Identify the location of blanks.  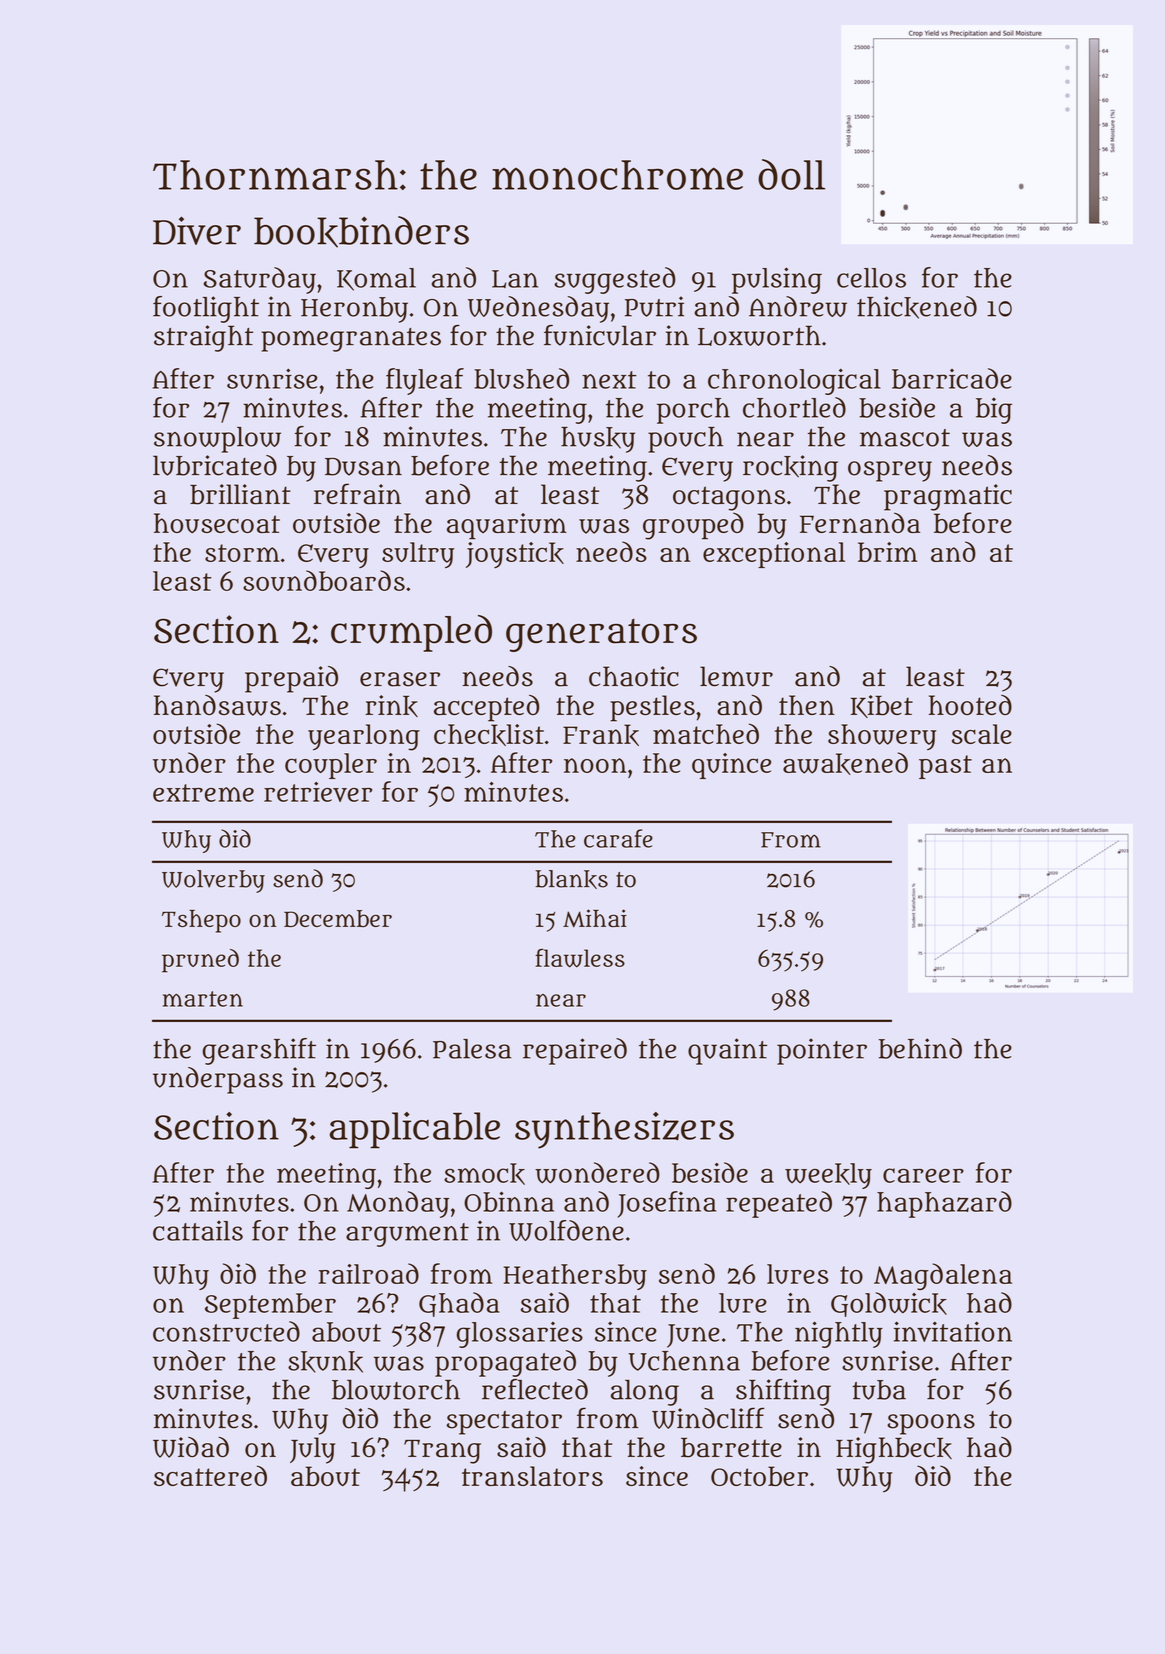
(571, 879).
